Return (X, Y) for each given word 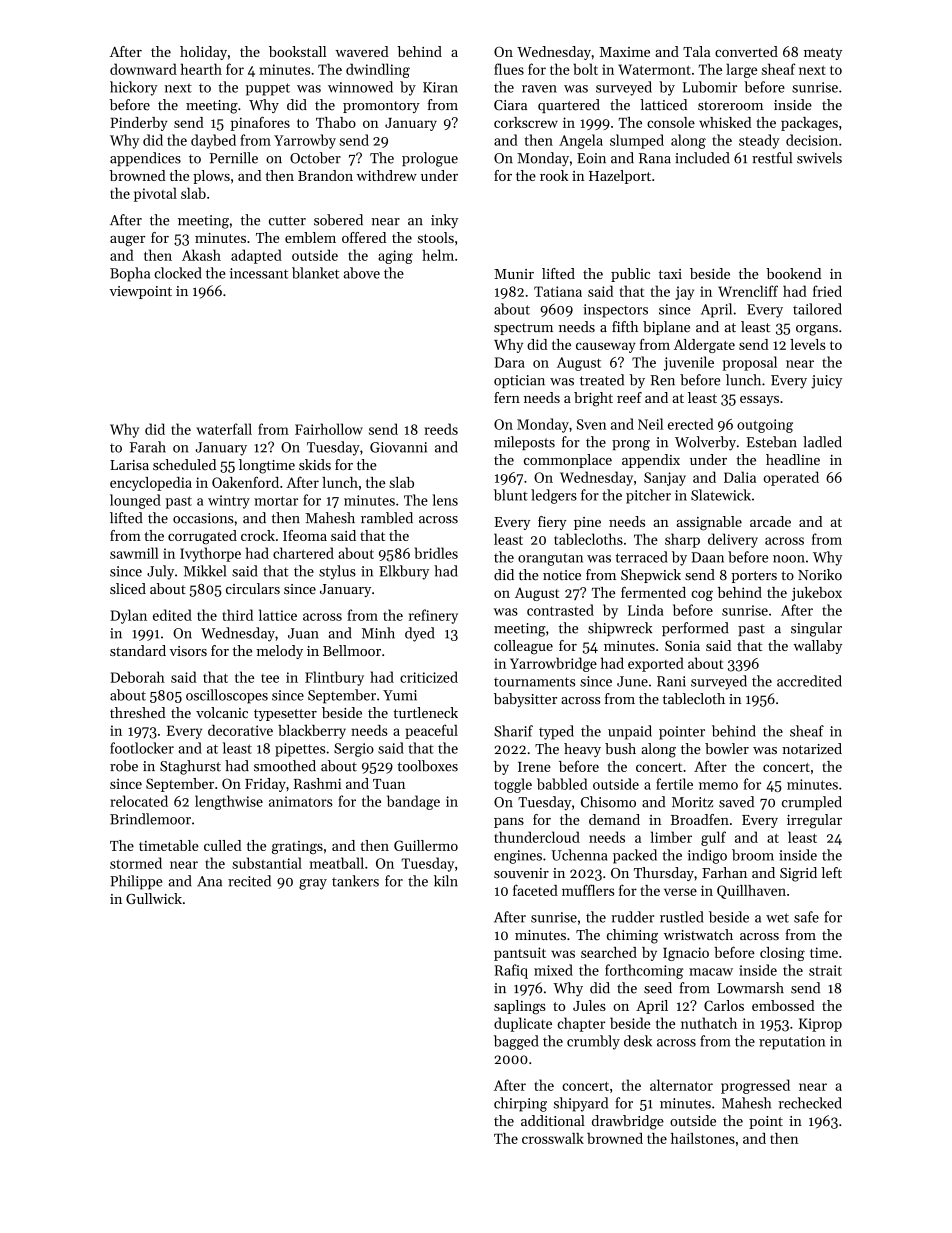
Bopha (130, 274)
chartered (303, 553)
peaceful (431, 731)
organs (817, 330)
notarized (812, 749)
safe (806, 917)
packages (809, 124)
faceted (535, 890)
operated (791, 478)
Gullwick (154, 898)
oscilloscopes (227, 696)
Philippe (136, 882)
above (361, 273)
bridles (436, 553)
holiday (203, 53)
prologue (430, 159)
